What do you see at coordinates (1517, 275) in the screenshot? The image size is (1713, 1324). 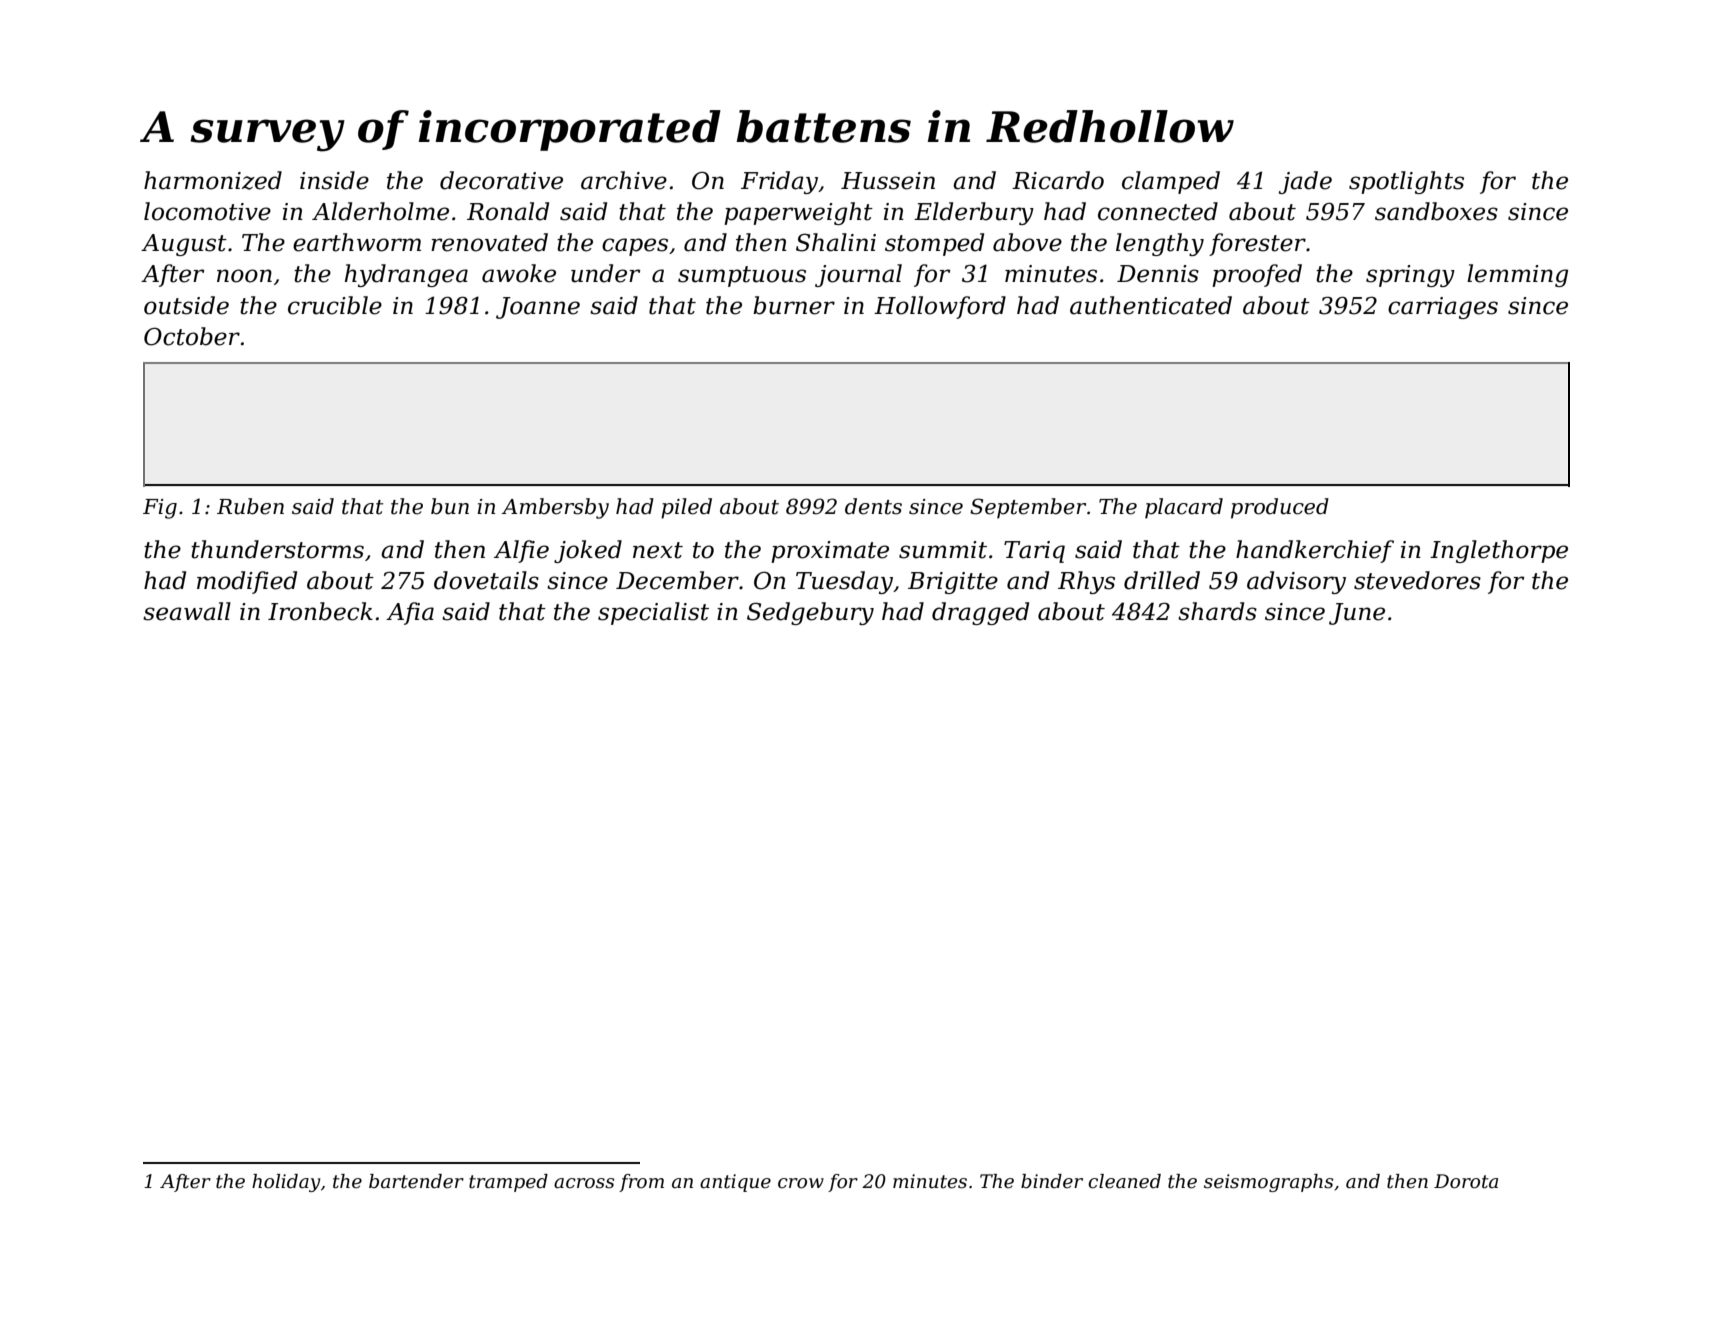 I see `lemming` at bounding box center [1517, 275].
